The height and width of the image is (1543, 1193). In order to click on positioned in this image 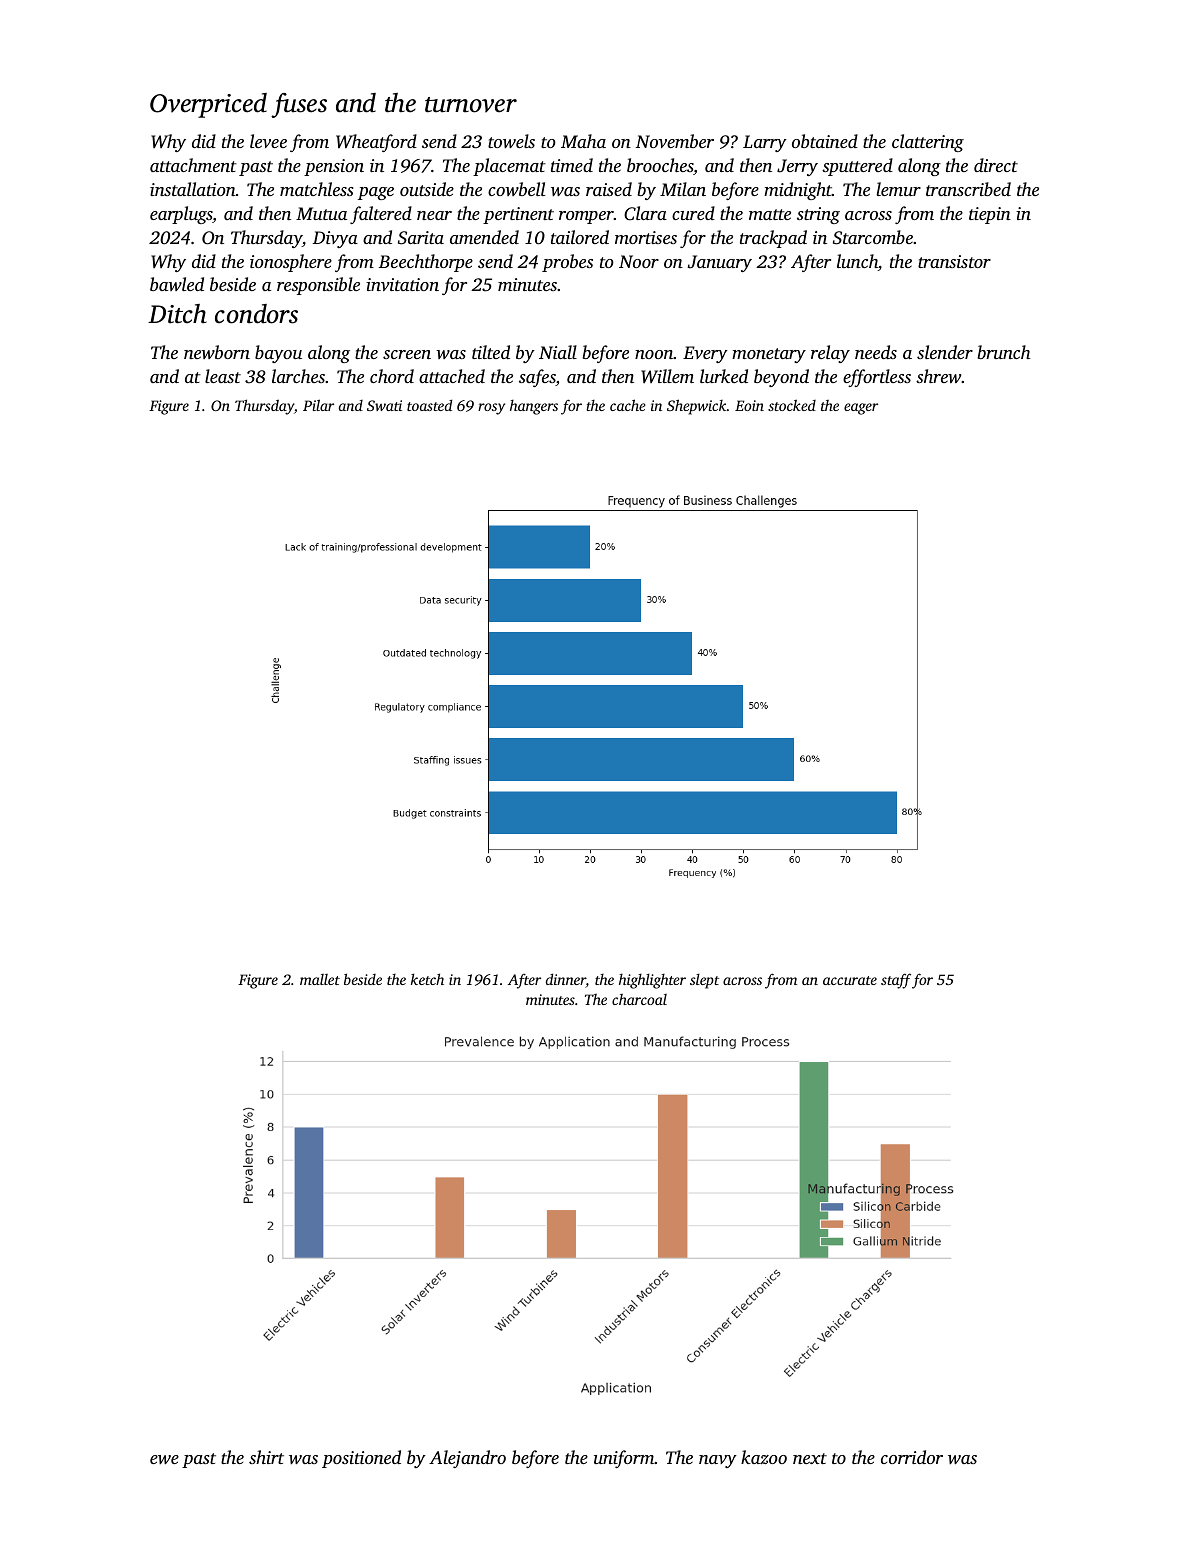, I will do `click(361, 1459)`.
